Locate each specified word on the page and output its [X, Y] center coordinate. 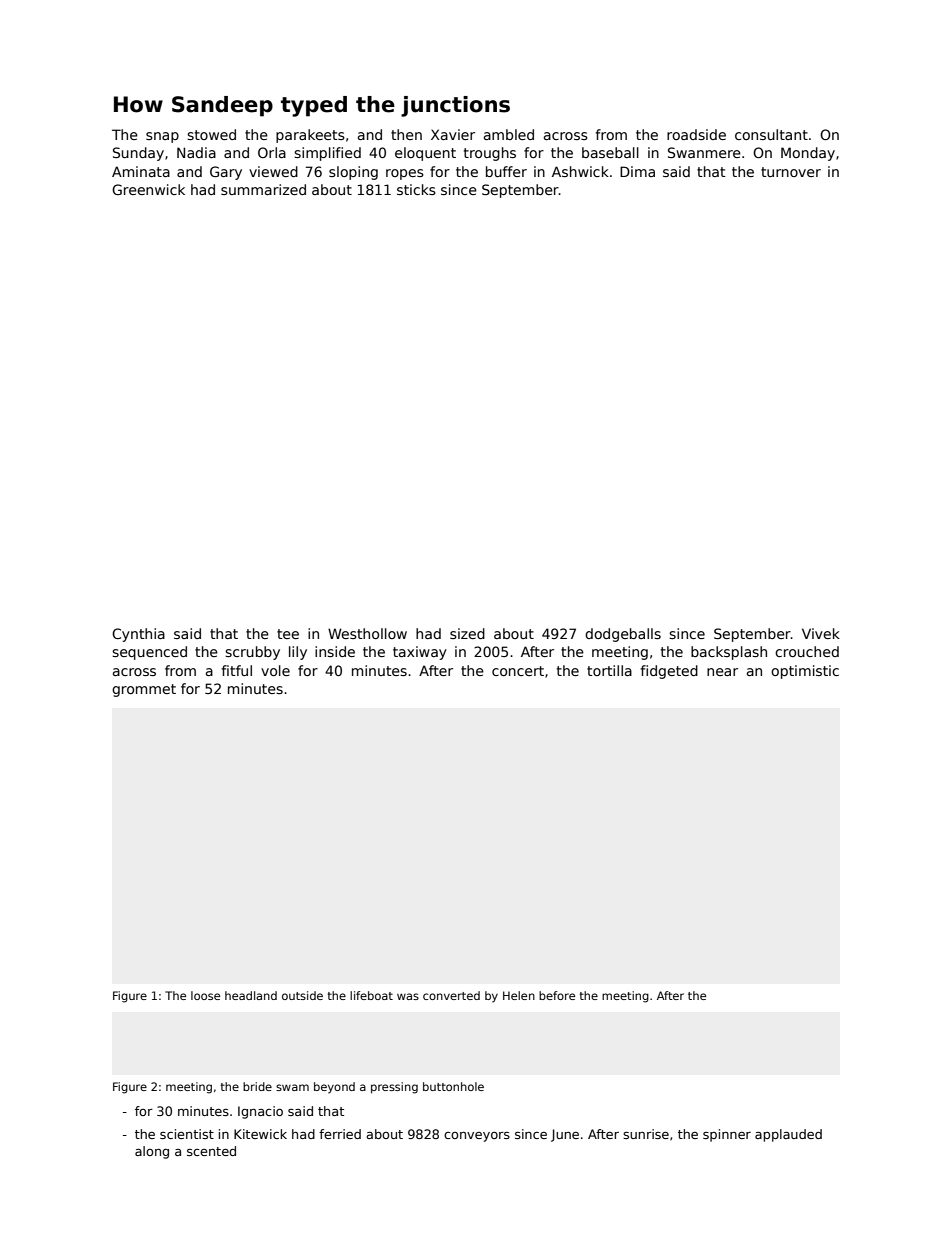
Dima [637, 171]
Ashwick [580, 171]
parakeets [310, 136]
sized [467, 633]
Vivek [821, 633]
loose [205, 995]
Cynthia [138, 635]
